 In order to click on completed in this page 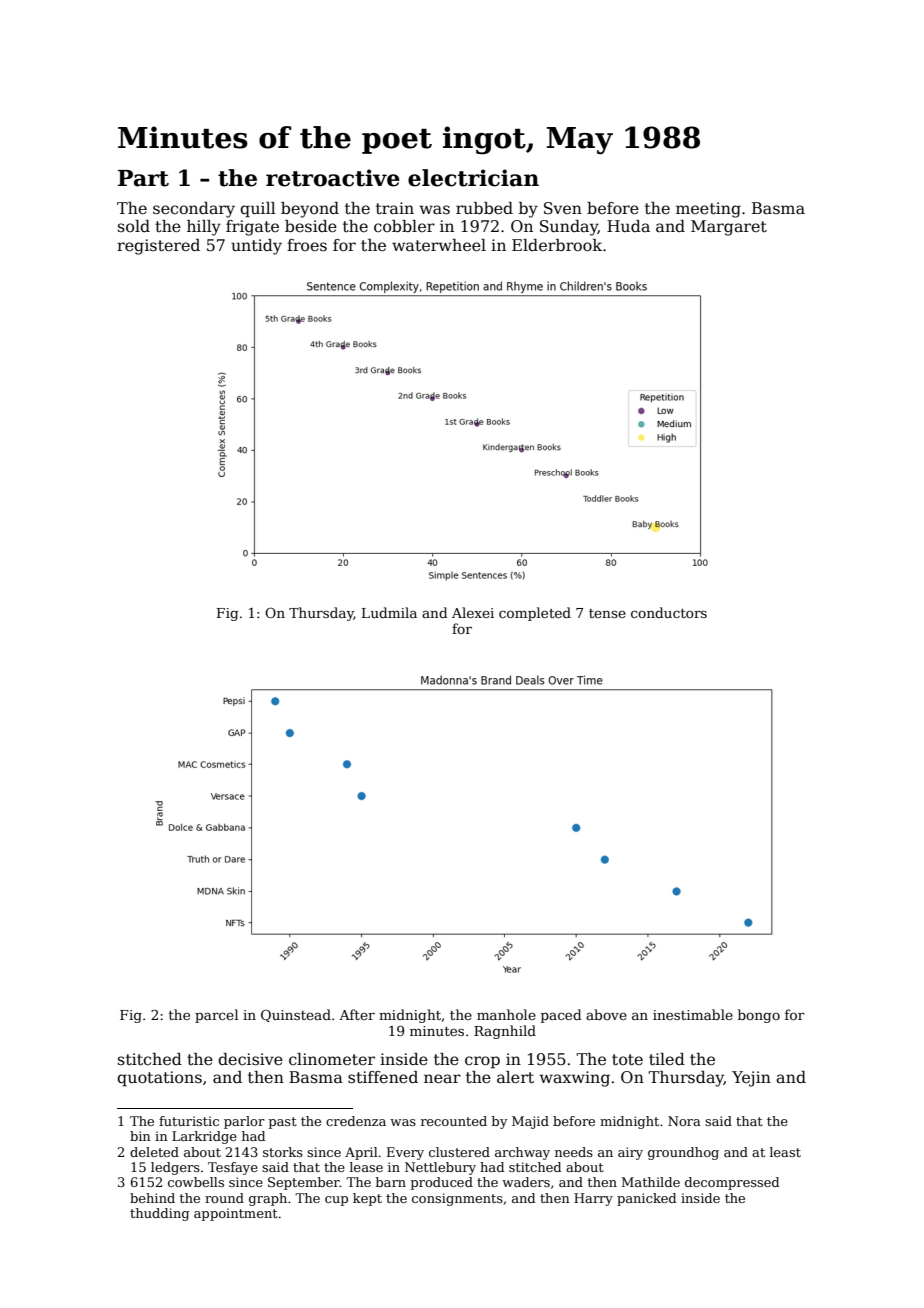, I will do `click(535, 614)`.
